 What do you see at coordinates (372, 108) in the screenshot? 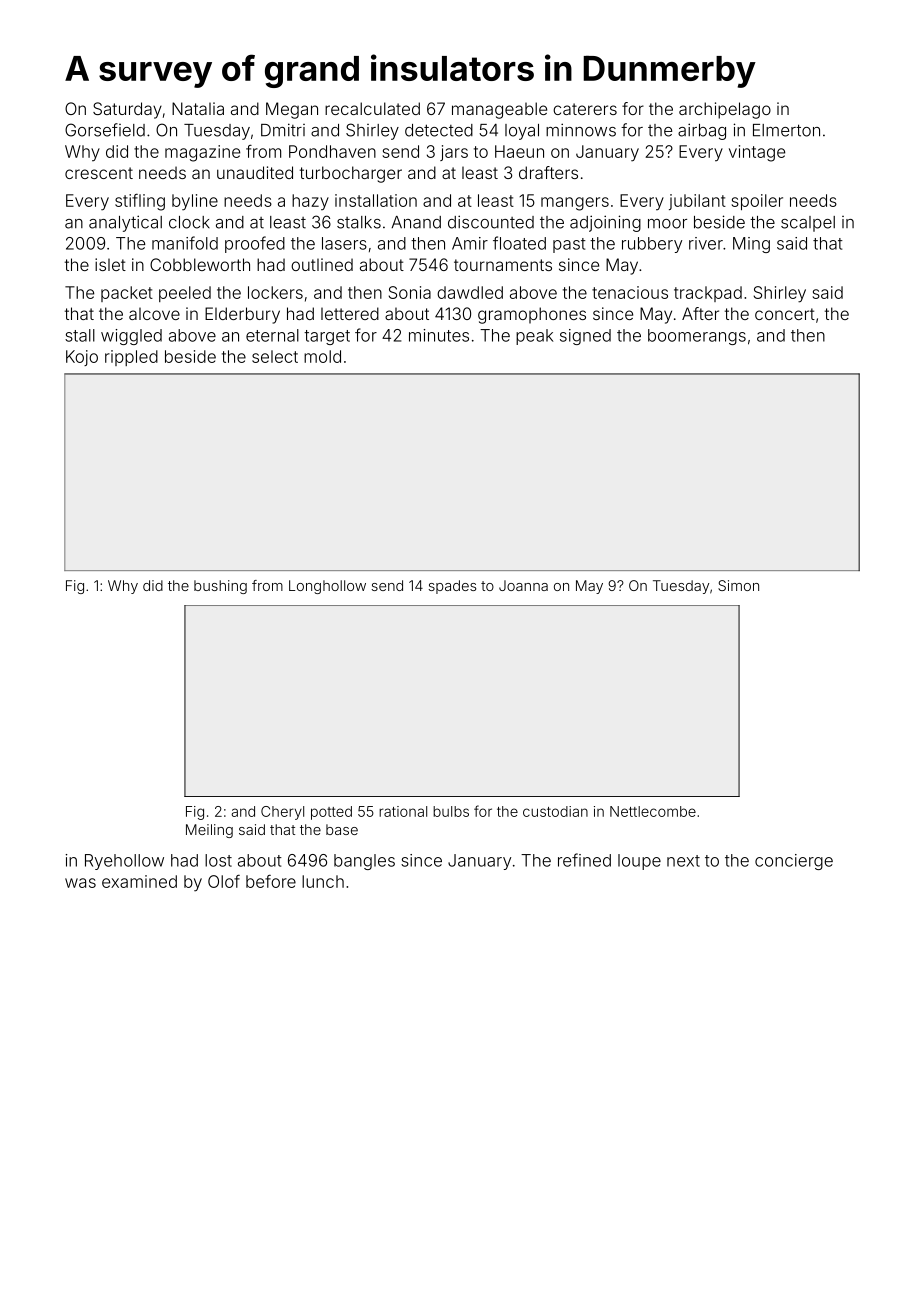
I see `recalculated` at bounding box center [372, 108].
